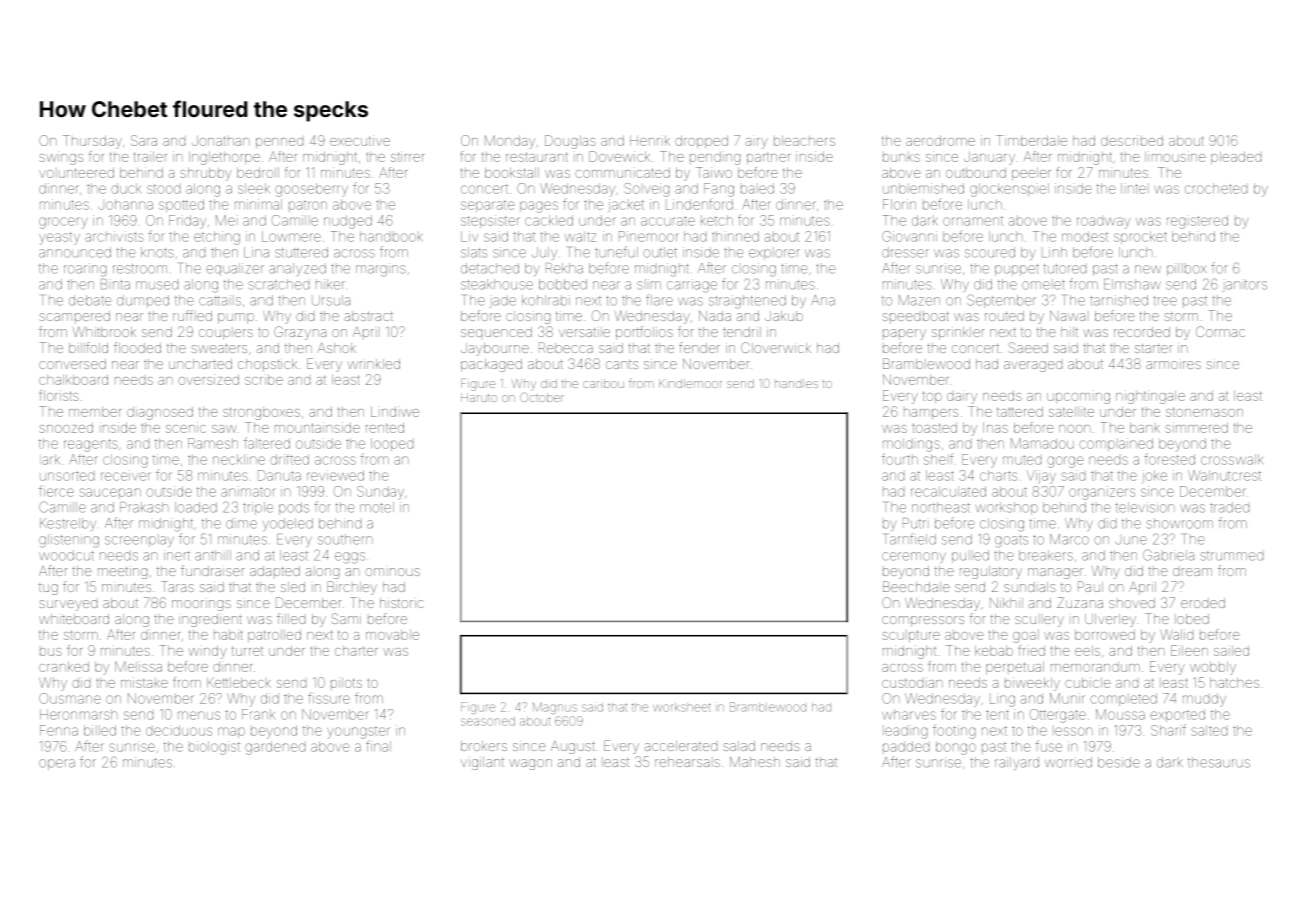 The width and height of the page is (1308, 924). I want to click on beside, so click(1119, 762).
